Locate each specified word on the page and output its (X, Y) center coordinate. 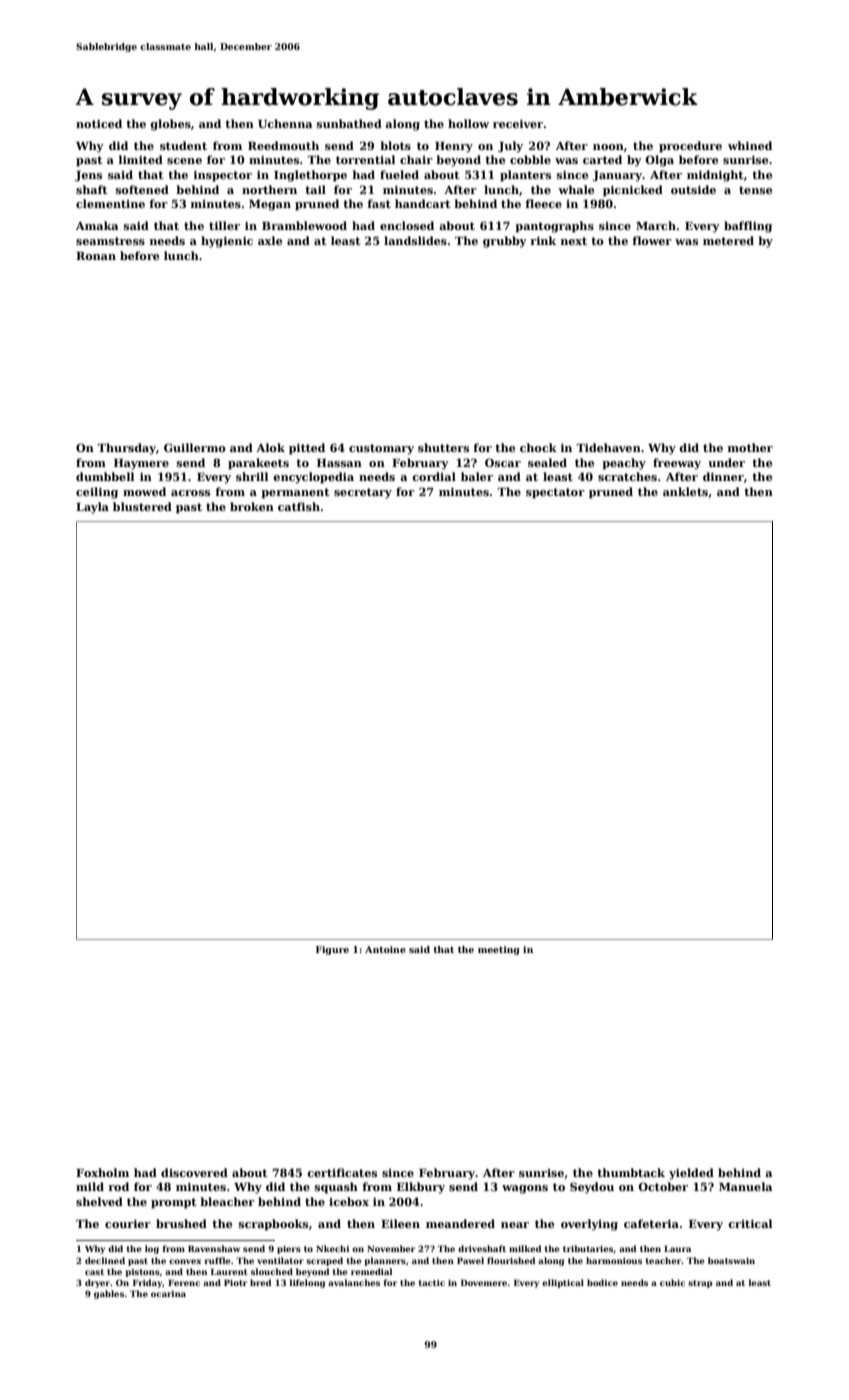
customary (381, 449)
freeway (677, 464)
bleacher (227, 1201)
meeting (499, 950)
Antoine (385, 949)
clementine (110, 203)
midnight (715, 176)
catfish (299, 506)
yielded (691, 1174)
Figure (332, 950)
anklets (685, 491)
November (391, 1248)
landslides (415, 240)
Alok (270, 447)
